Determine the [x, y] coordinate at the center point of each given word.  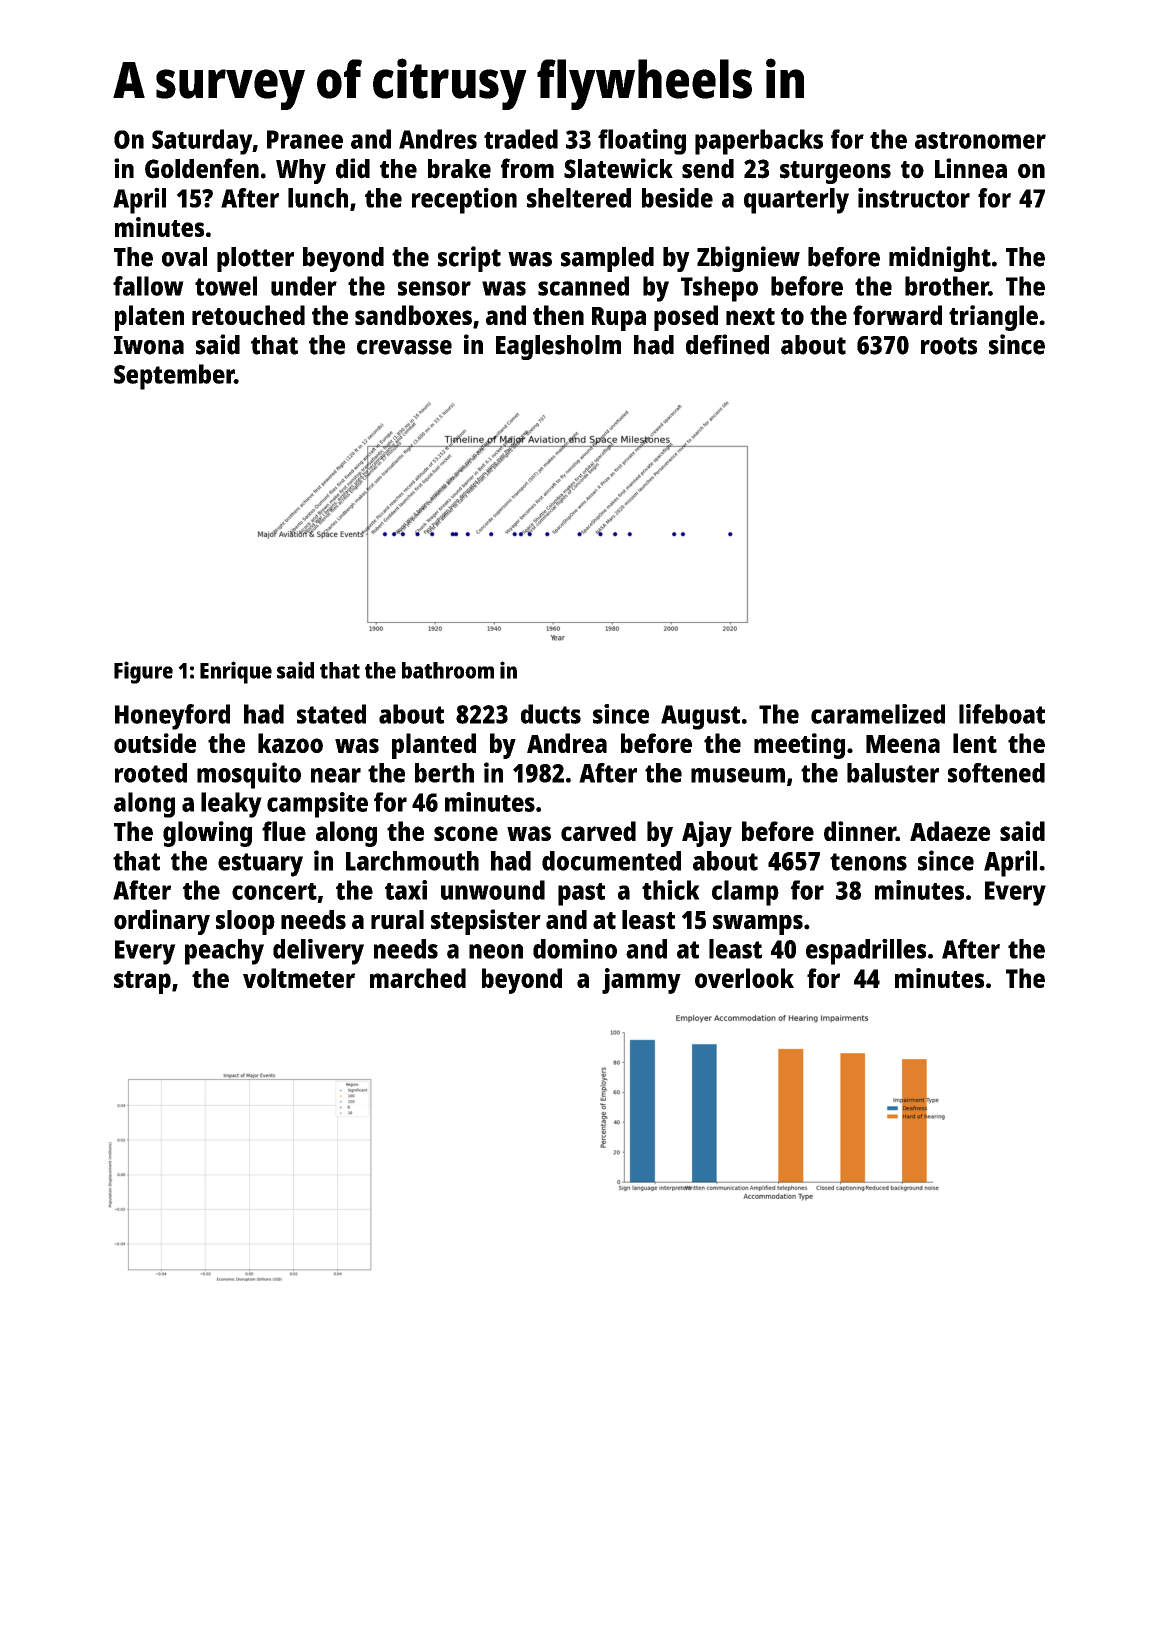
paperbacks [759, 142]
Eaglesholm [558, 347]
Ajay [707, 834]
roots [949, 346]
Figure [143, 672]
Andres [438, 139]
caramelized [878, 714]
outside [155, 743]
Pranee [305, 139]
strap [142, 982]
